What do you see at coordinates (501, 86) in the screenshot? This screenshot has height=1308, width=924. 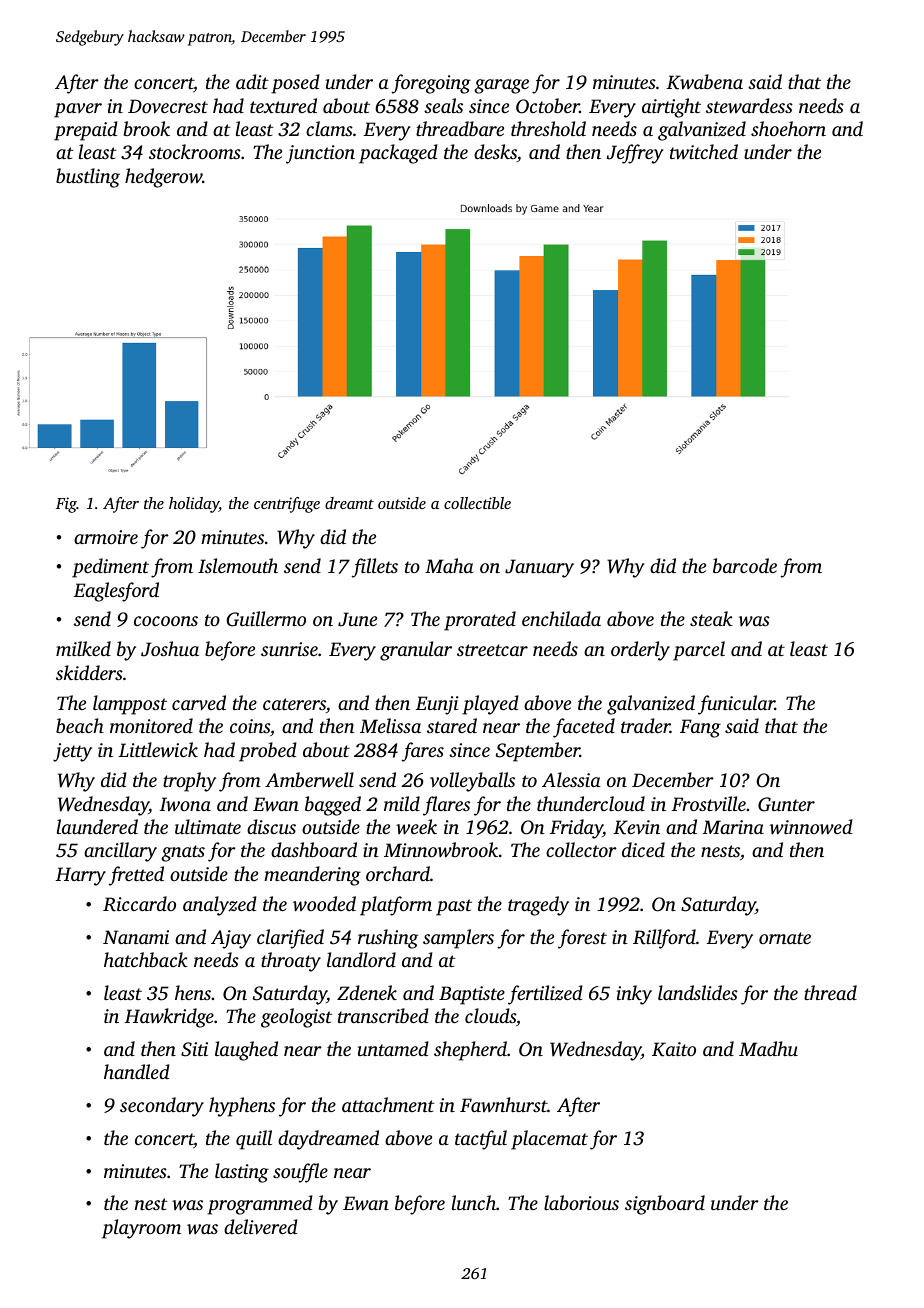 I see `garage` at bounding box center [501, 86].
